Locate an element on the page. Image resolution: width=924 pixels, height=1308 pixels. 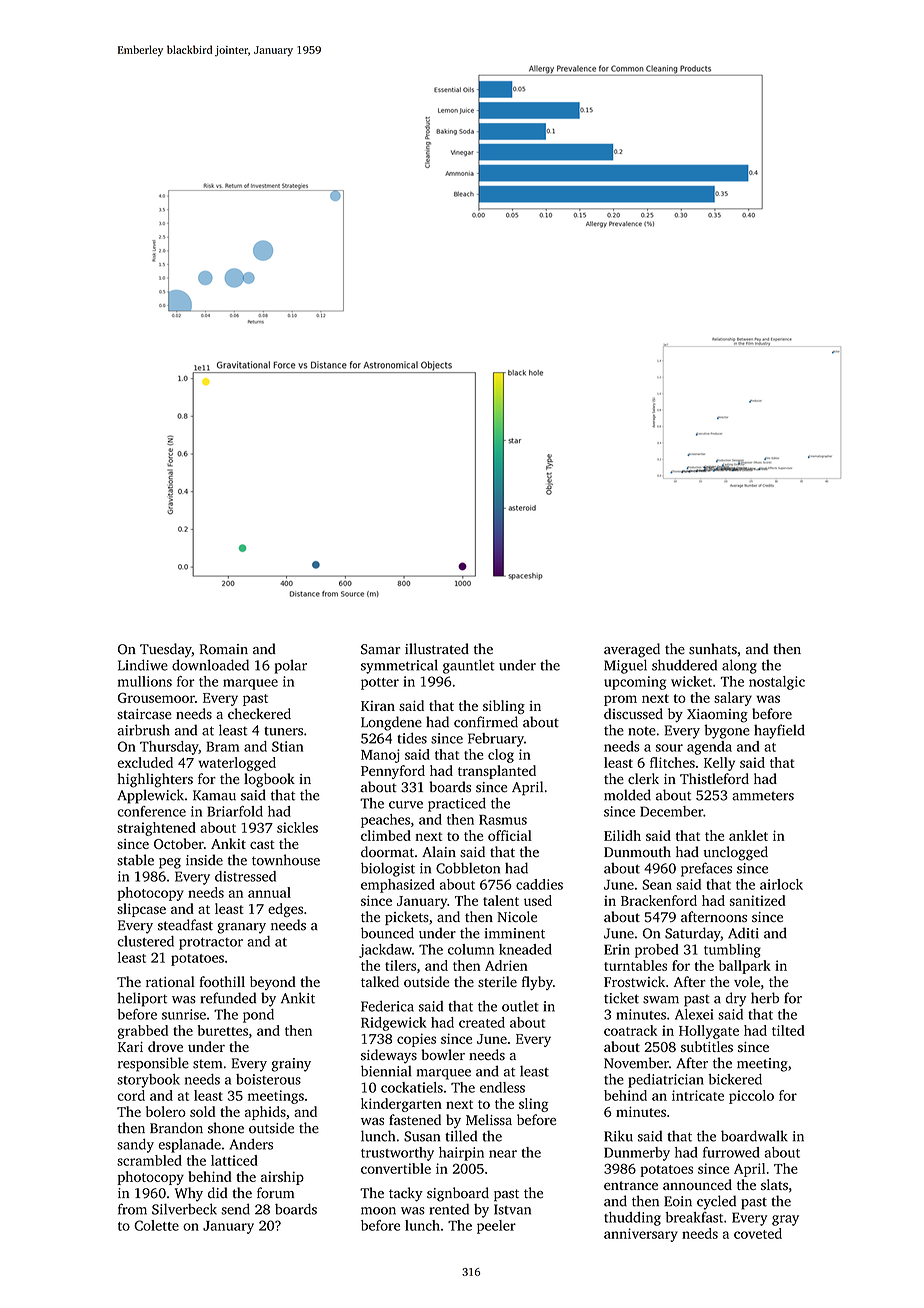
flyby is located at coordinates (537, 983).
